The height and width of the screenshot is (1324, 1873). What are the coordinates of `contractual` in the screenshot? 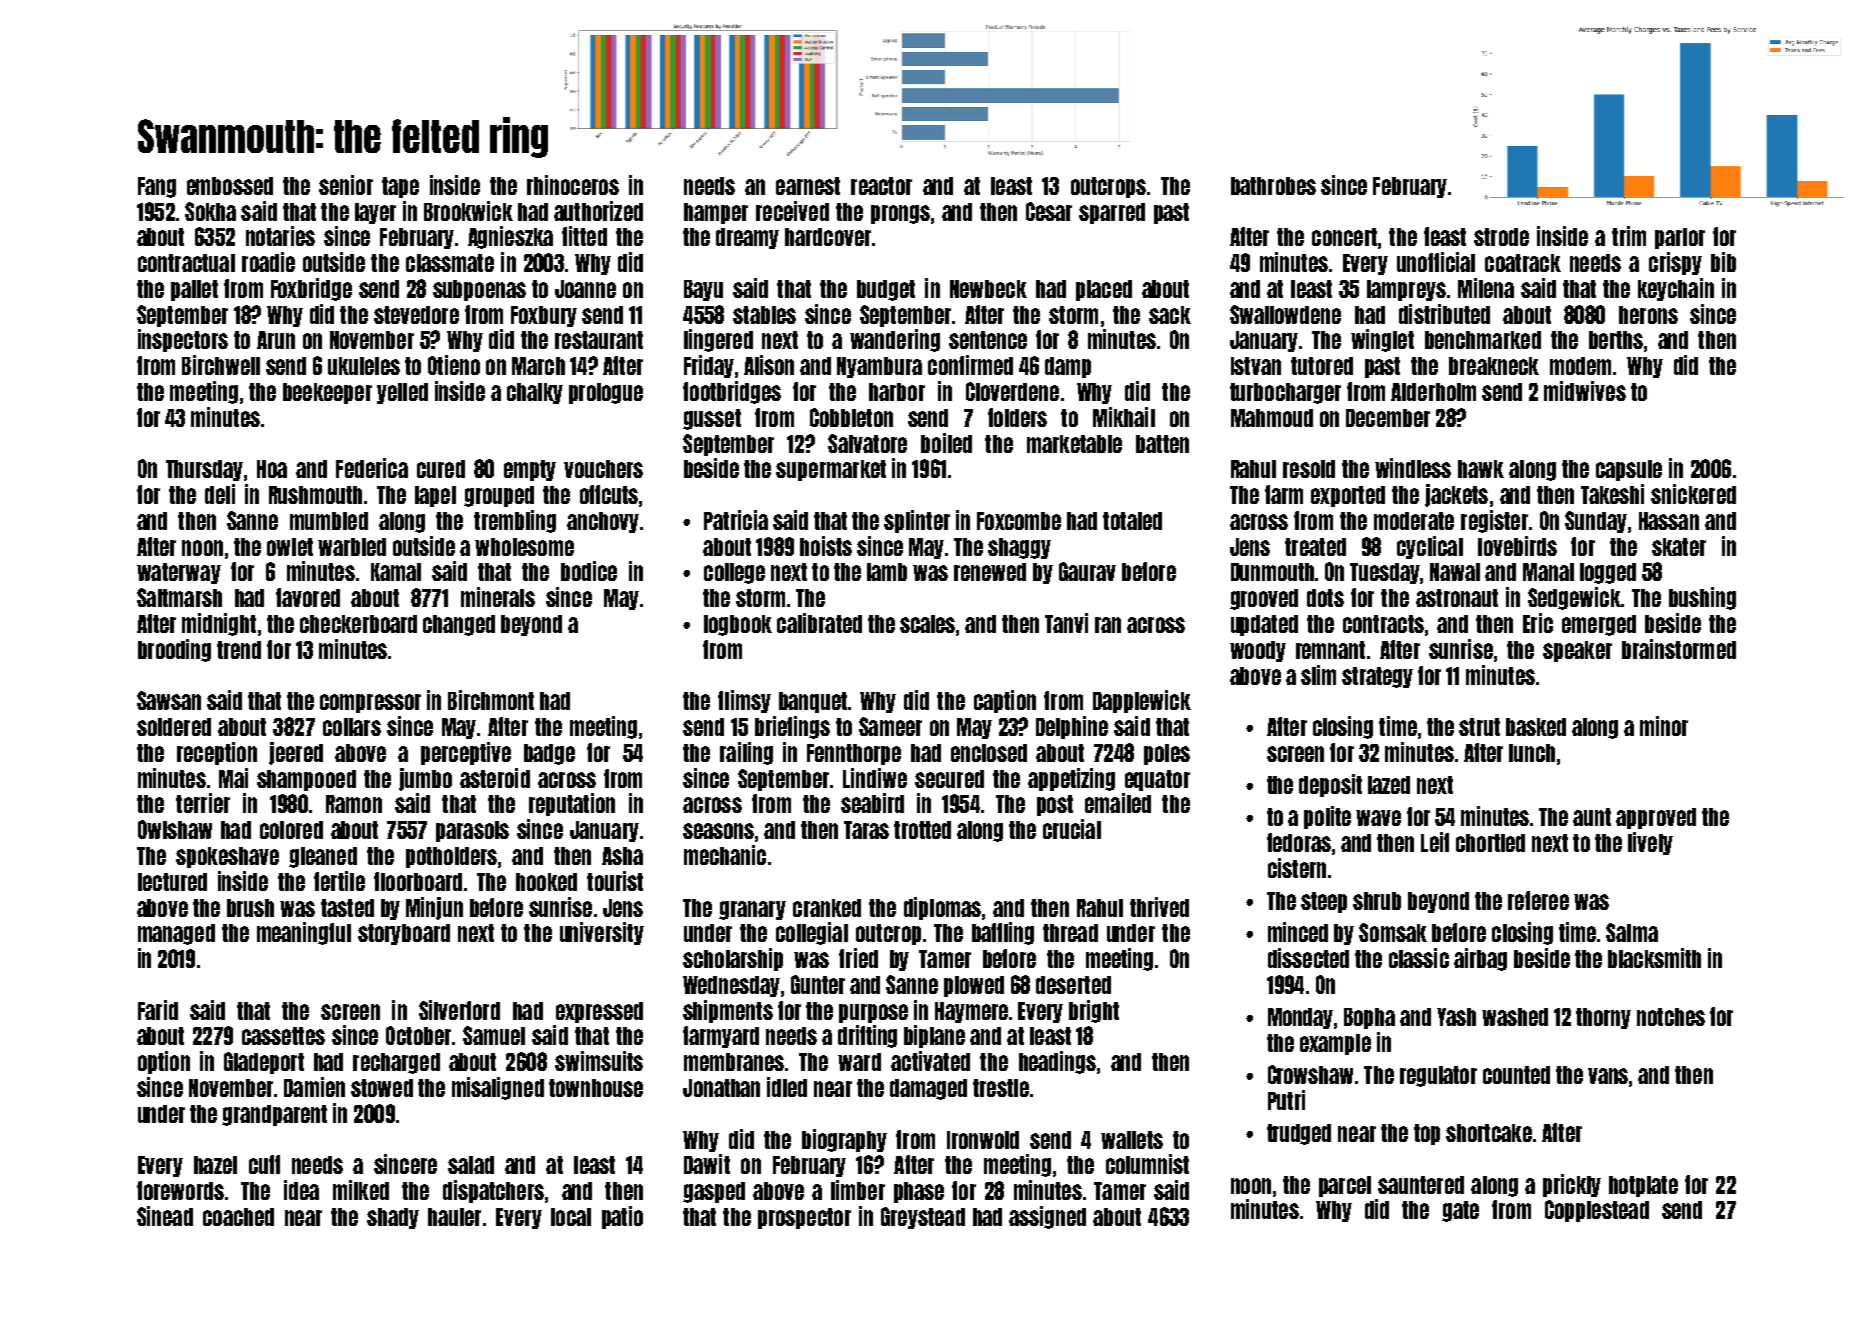 It's located at (186, 263).
